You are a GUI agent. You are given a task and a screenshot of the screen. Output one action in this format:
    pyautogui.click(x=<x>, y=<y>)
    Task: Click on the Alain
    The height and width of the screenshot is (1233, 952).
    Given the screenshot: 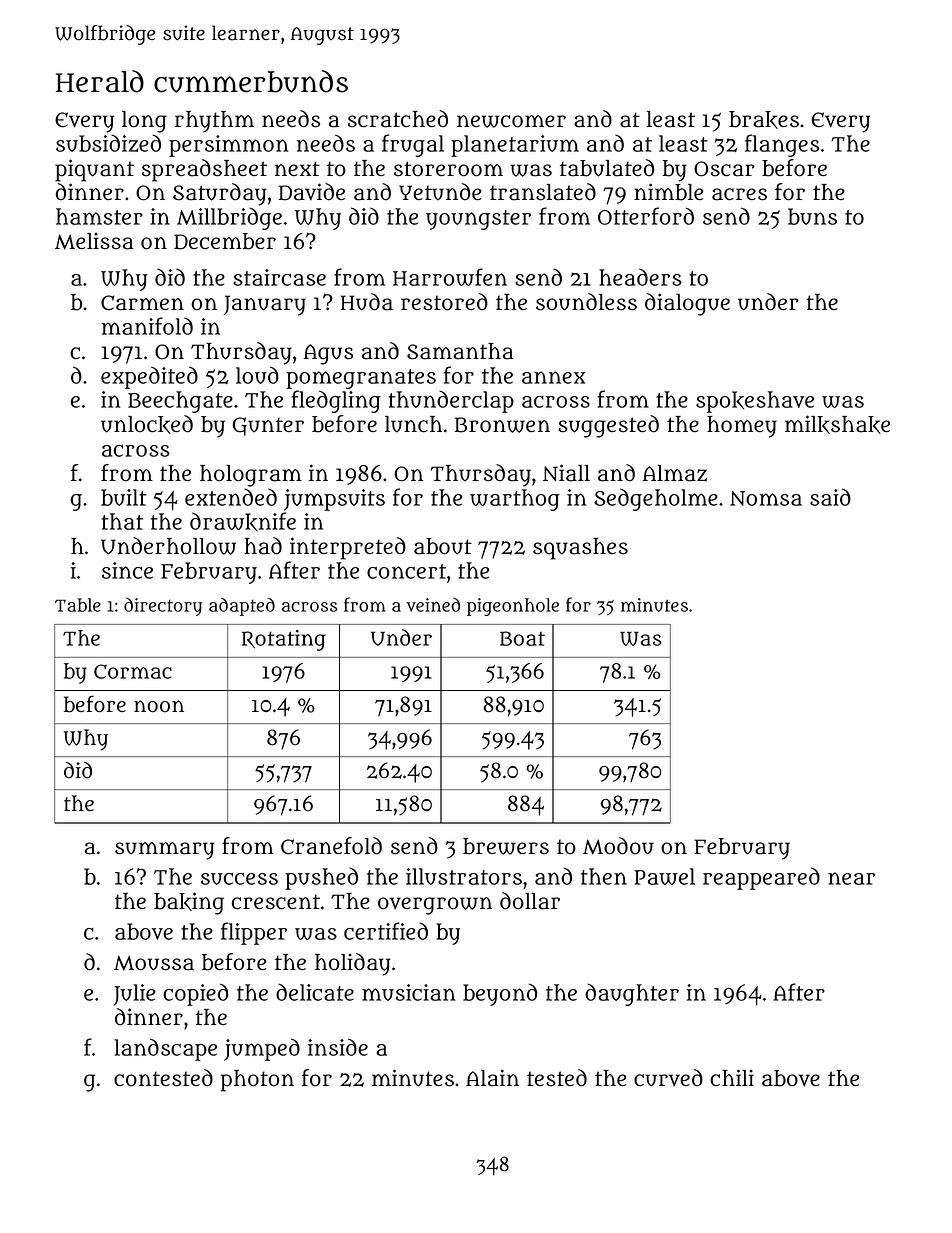 What is the action you would take?
    pyautogui.click(x=492, y=1078)
